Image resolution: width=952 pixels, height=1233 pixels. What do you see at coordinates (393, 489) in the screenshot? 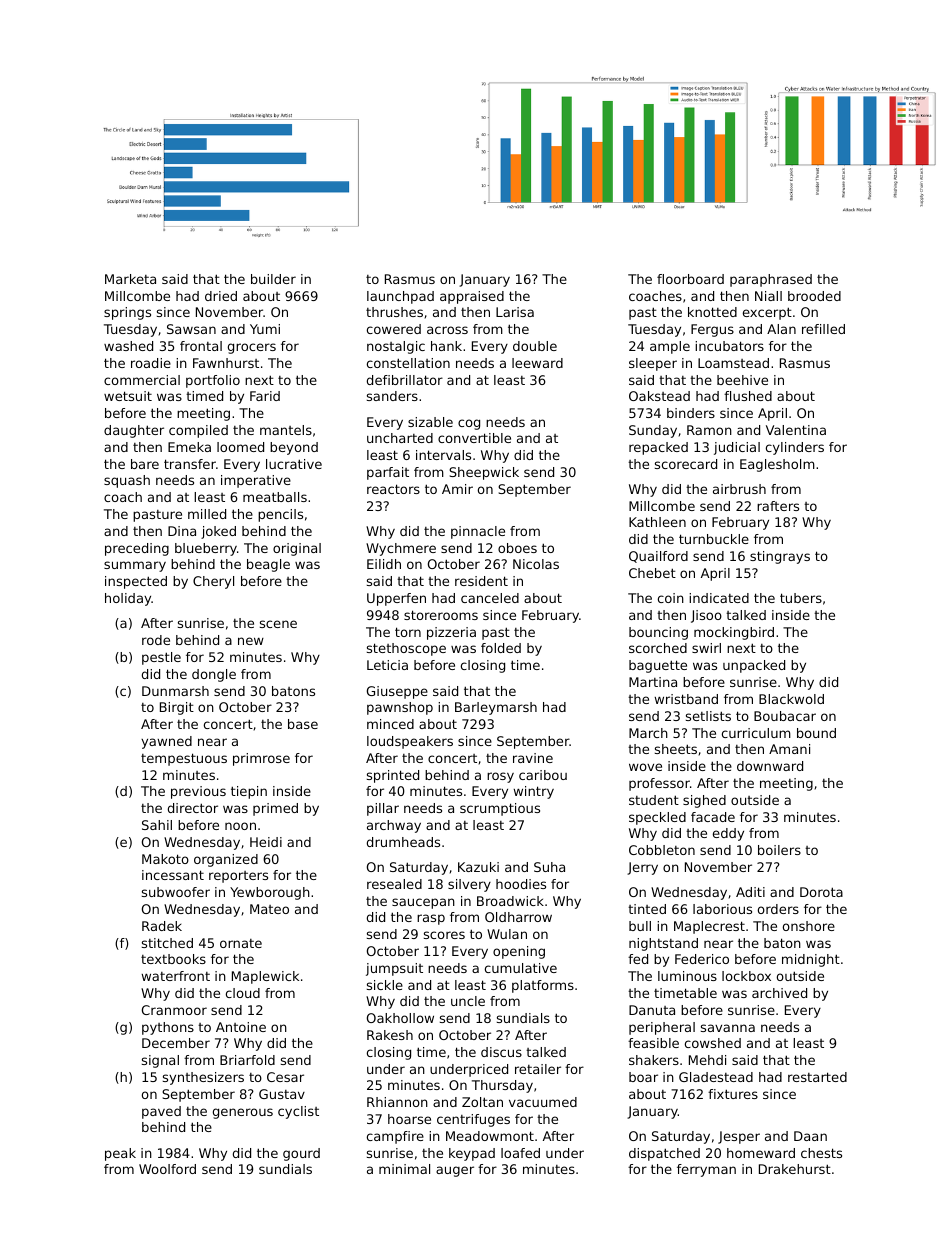
I see `reactors` at bounding box center [393, 489].
